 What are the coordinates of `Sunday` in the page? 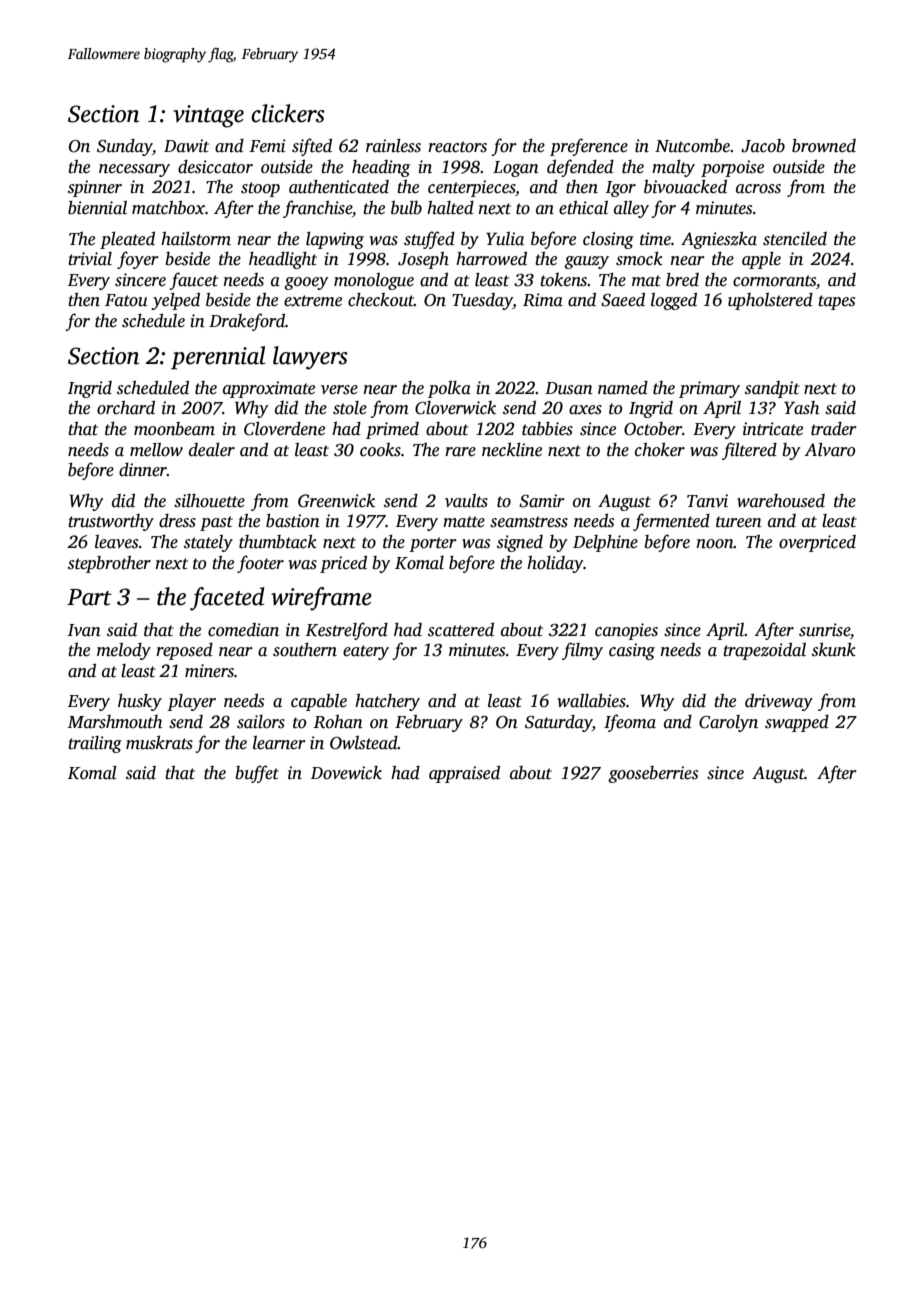 It's located at (124, 147).
